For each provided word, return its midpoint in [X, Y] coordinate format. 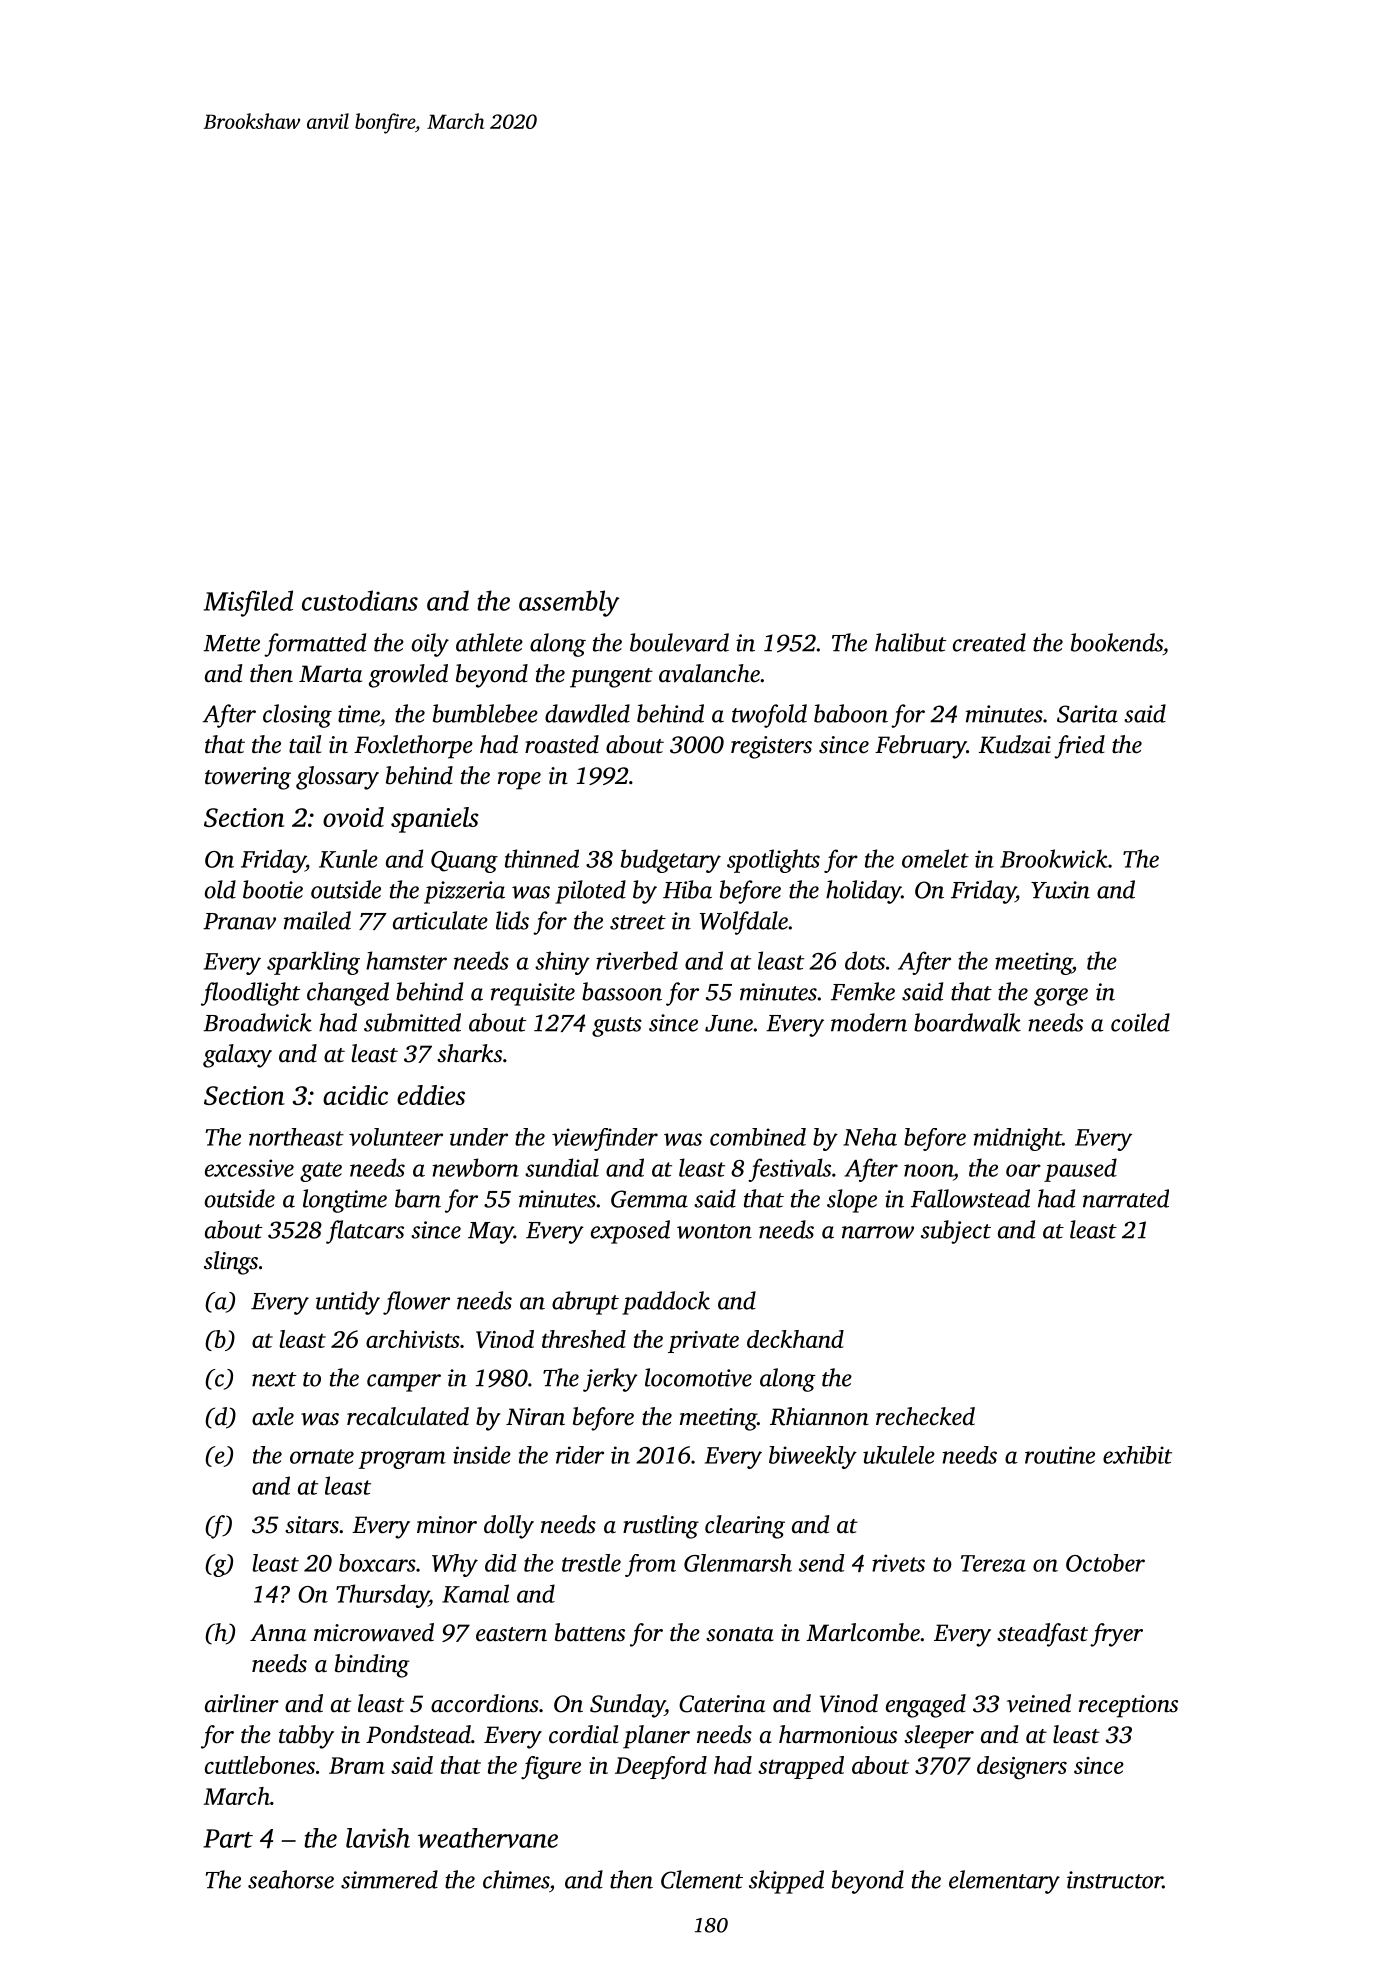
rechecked [925, 1416]
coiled [1140, 1022]
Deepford [661, 1767]
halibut [910, 642]
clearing [745, 1527]
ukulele [899, 1455]
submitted [412, 1022]
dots [865, 960]
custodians [360, 600]
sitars [312, 1525]
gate [321, 1172]
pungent [611, 678]
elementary [1004, 1882]
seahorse [291, 1879]
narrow [878, 1232]
